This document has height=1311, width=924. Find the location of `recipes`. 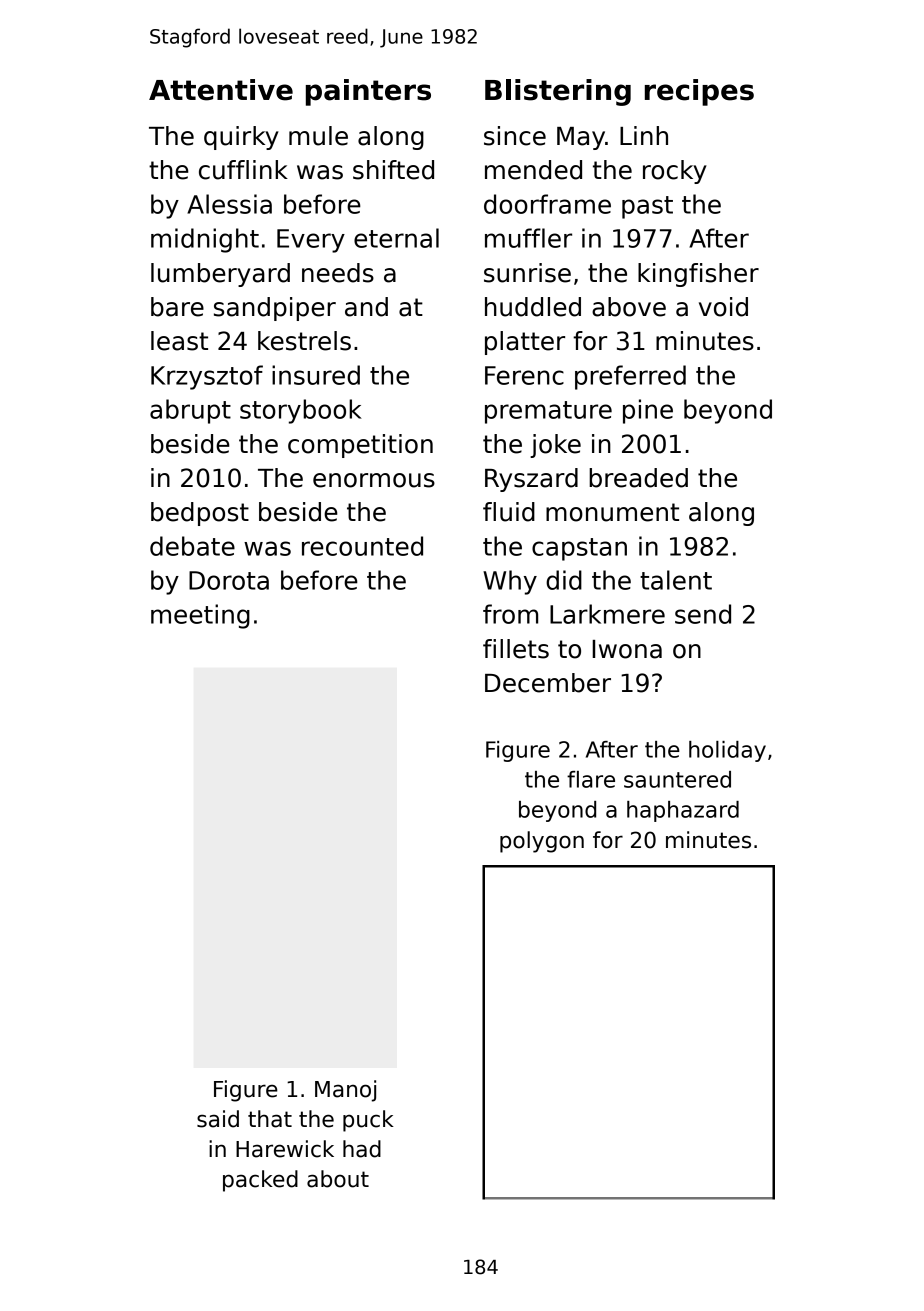

recipes is located at coordinates (699, 92).
